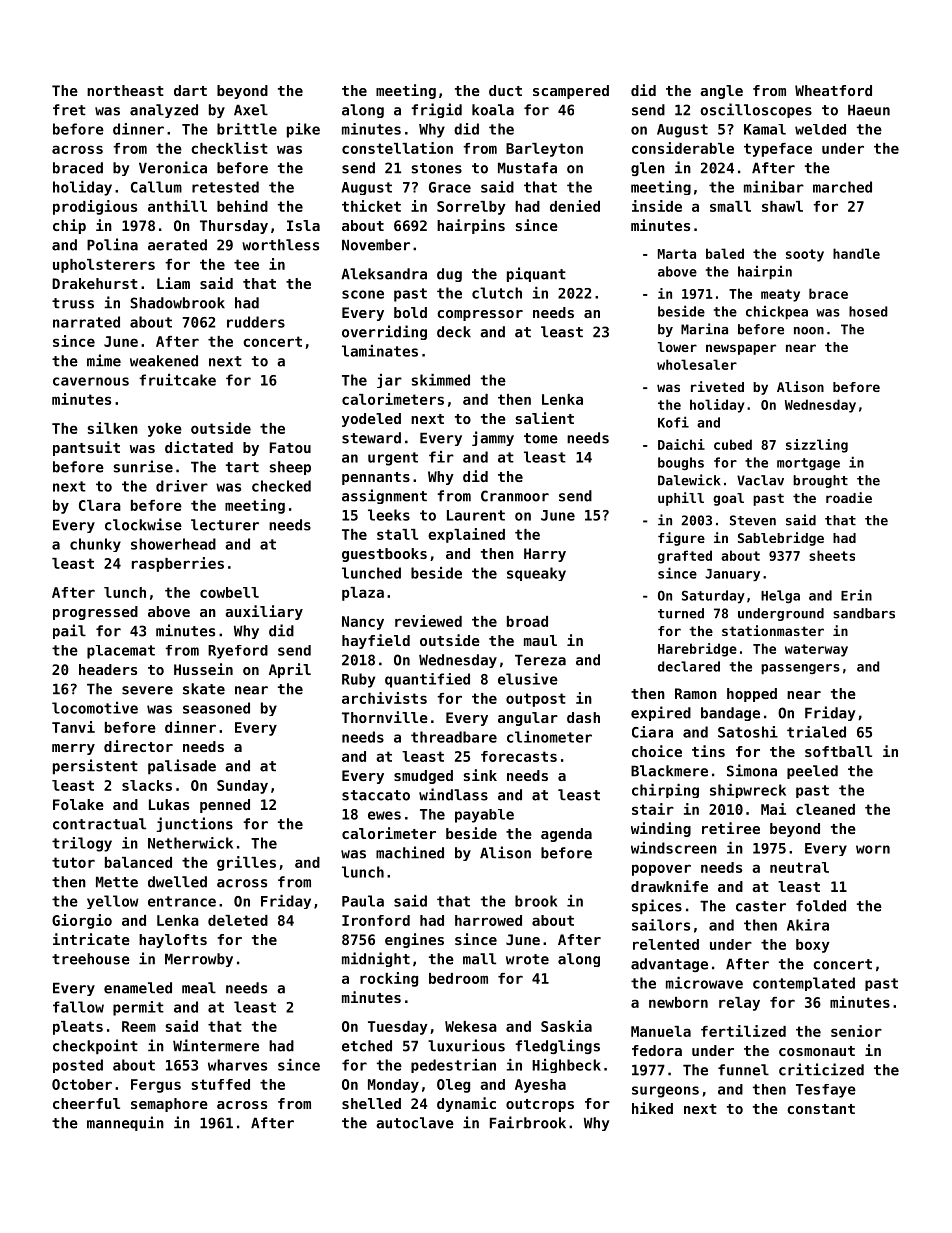  Describe the element at coordinates (450, 187) in the screenshot. I see `Grace` at that location.
